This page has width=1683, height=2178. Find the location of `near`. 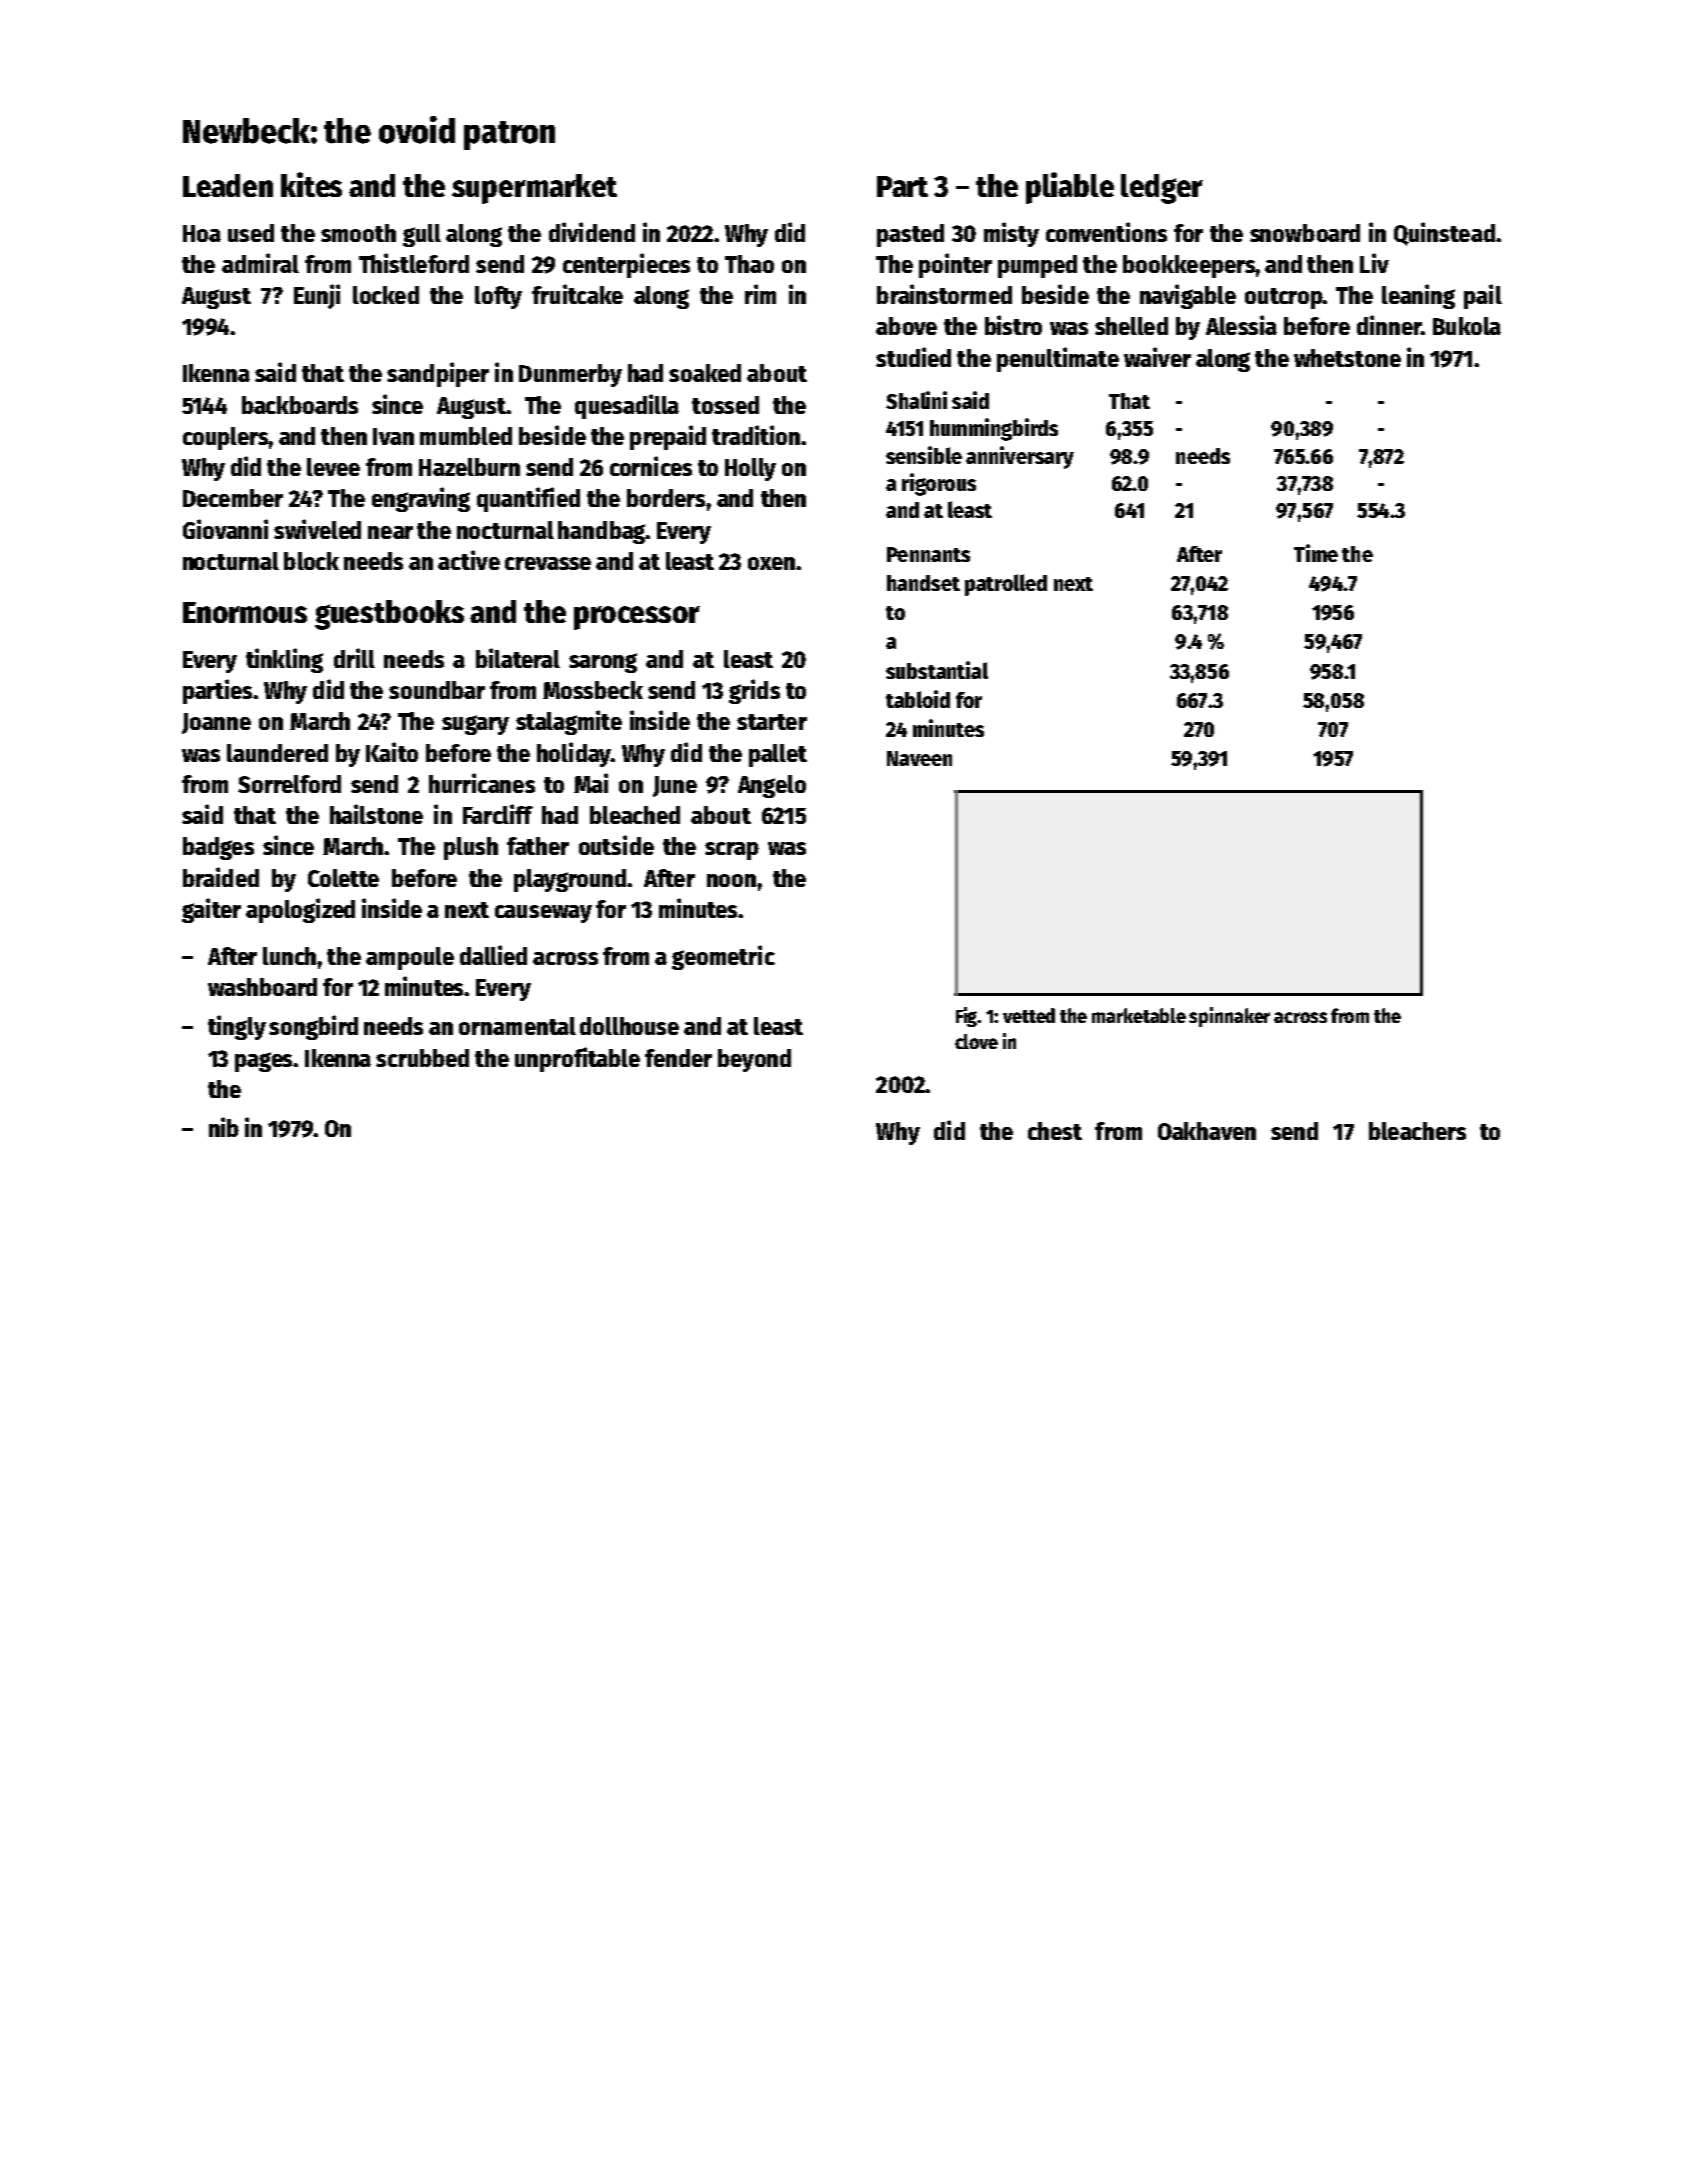

near is located at coordinates (390, 532).
